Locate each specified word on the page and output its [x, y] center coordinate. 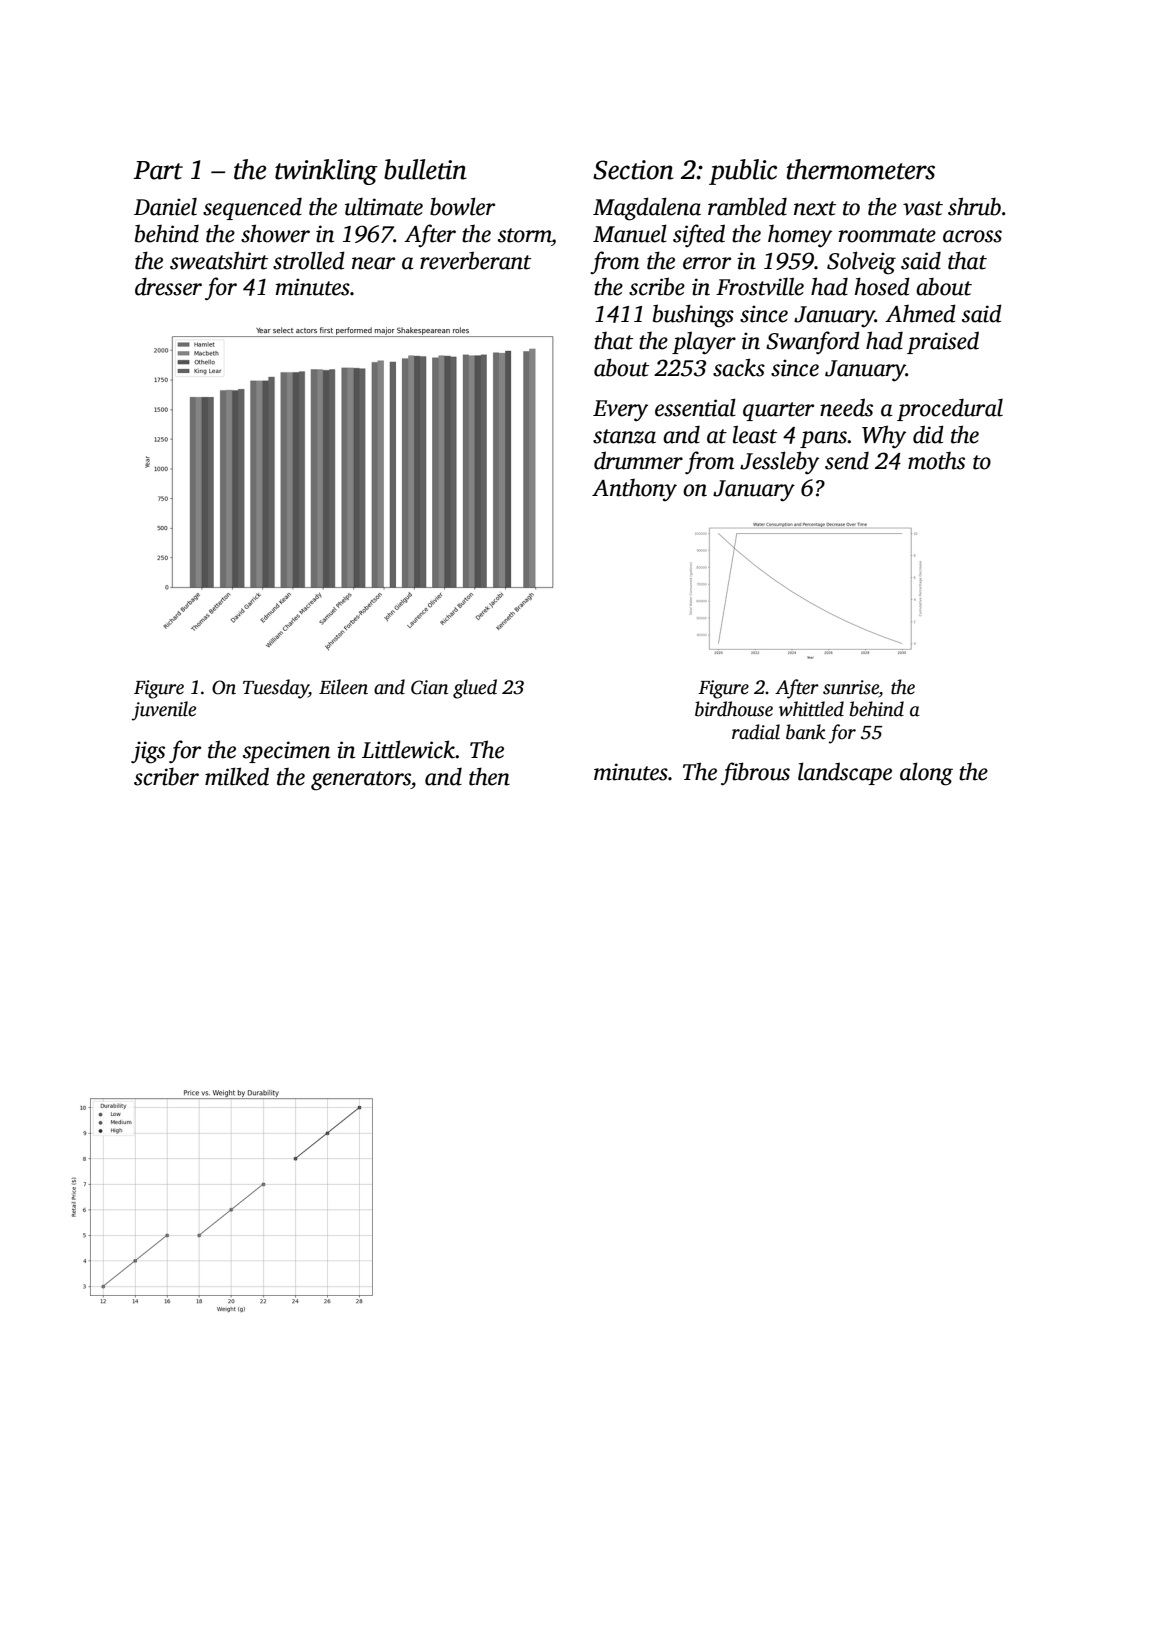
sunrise [851, 687]
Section [633, 170]
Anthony [634, 490]
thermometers [861, 169]
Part [158, 170]
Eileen [343, 687]
